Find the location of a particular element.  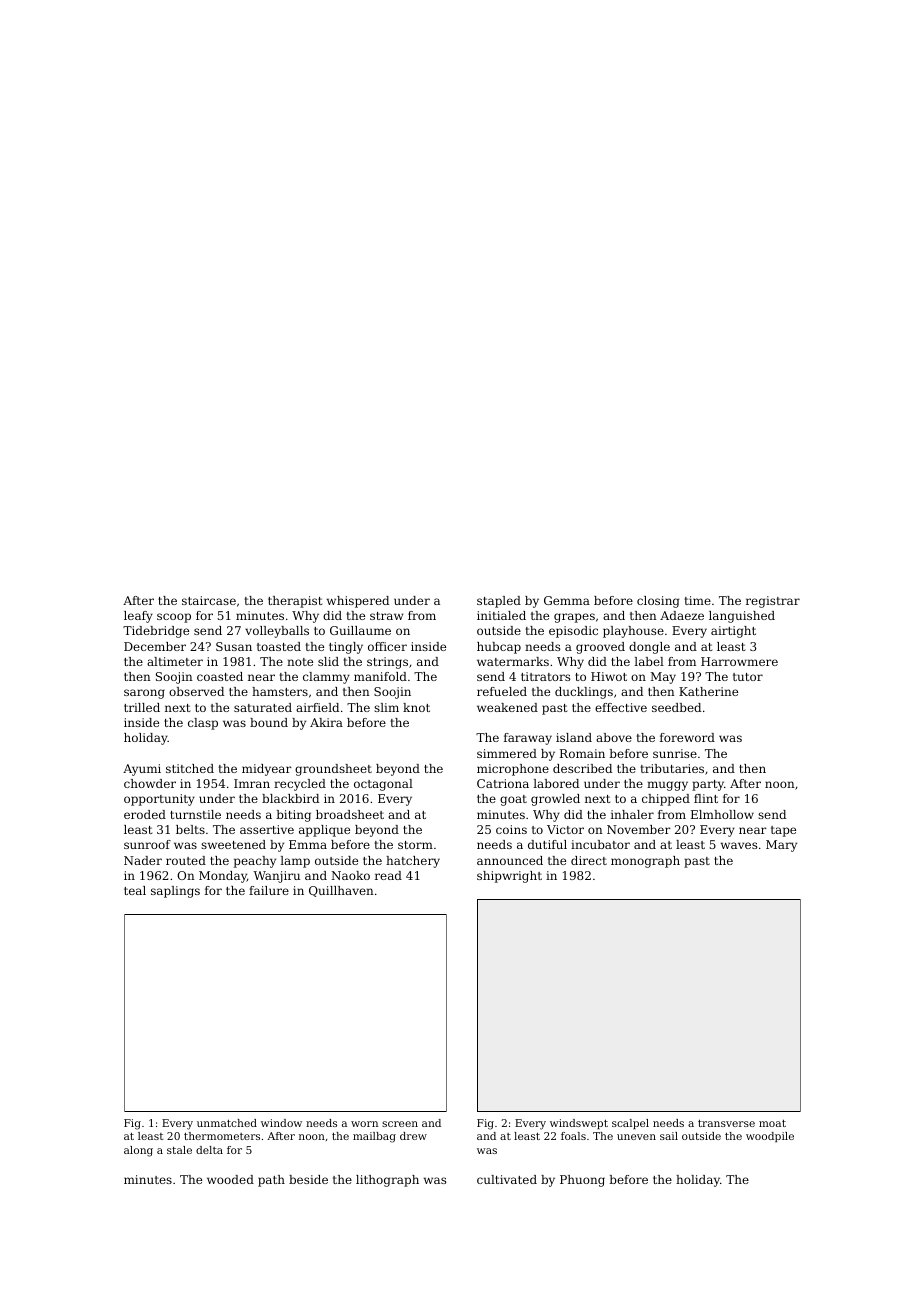

Quillhaven is located at coordinates (341, 891).
